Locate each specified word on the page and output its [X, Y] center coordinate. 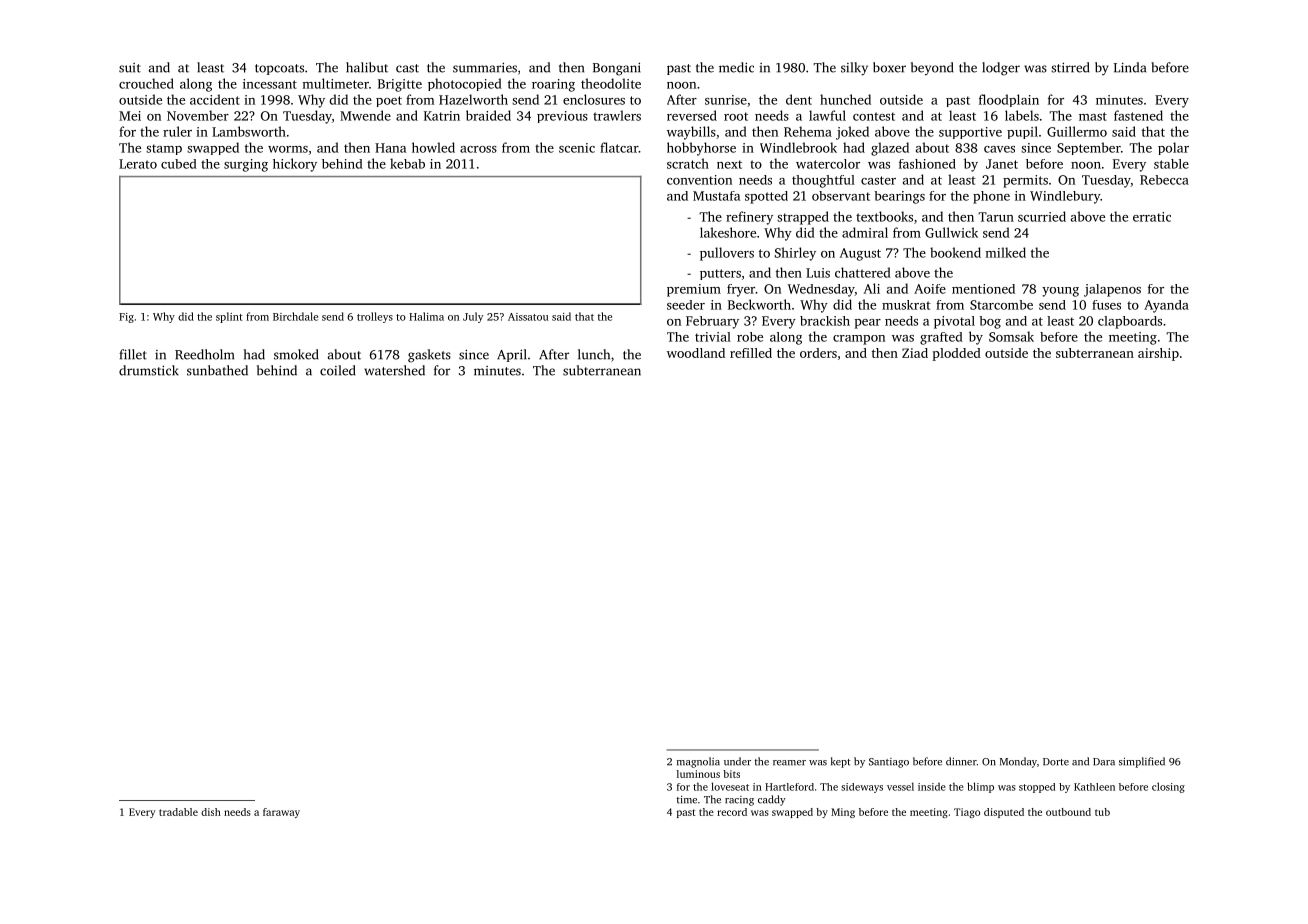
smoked [296, 354]
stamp [164, 149]
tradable [178, 812]
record [732, 812]
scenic [577, 148]
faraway [281, 813]
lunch [594, 354]
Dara [1104, 762]
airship [1158, 354]
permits [1025, 181]
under [737, 761]
